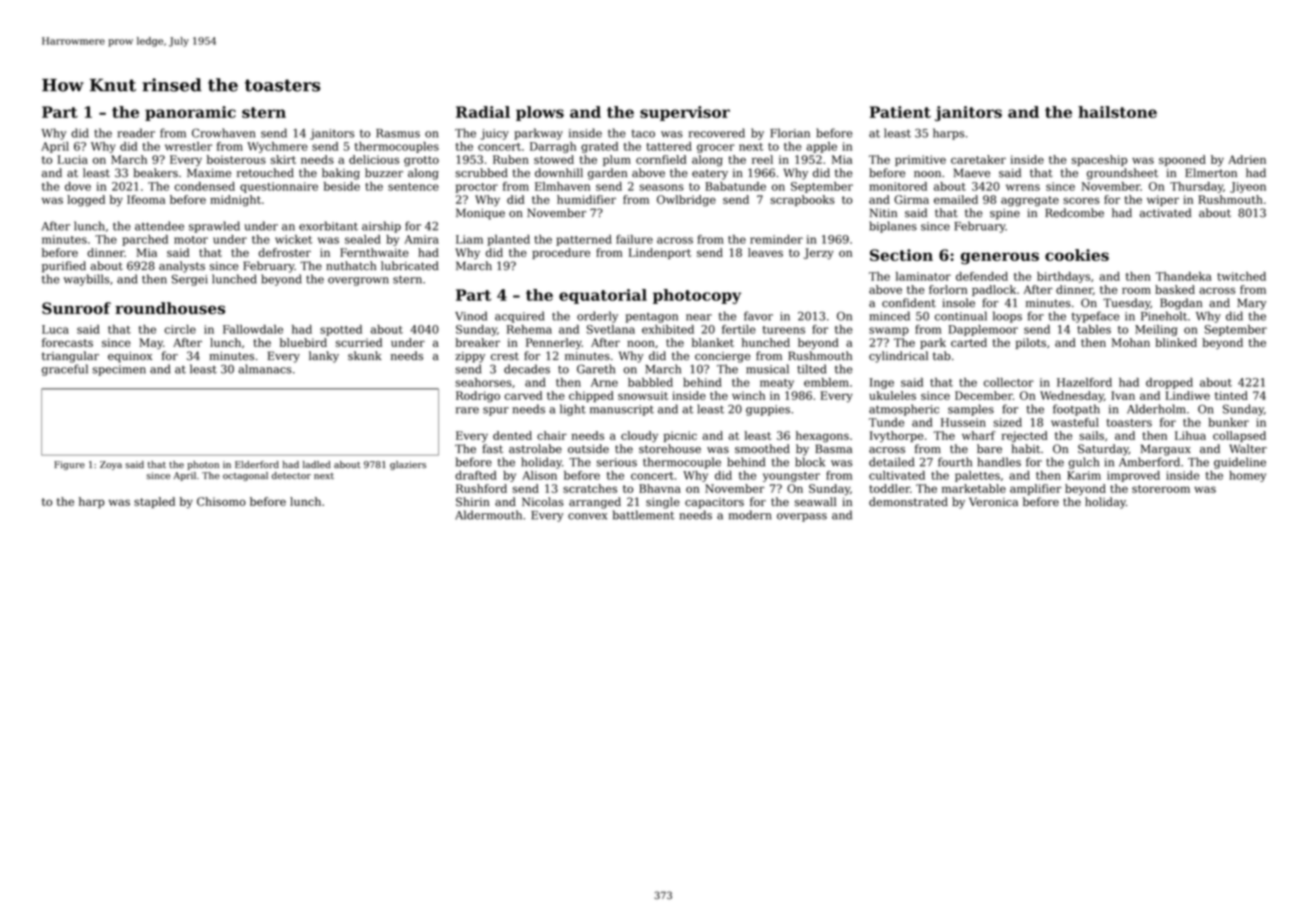 This screenshot has width=1308, height=924. What do you see at coordinates (154, 502) in the screenshot?
I see `stapled` at bounding box center [154, 502].
